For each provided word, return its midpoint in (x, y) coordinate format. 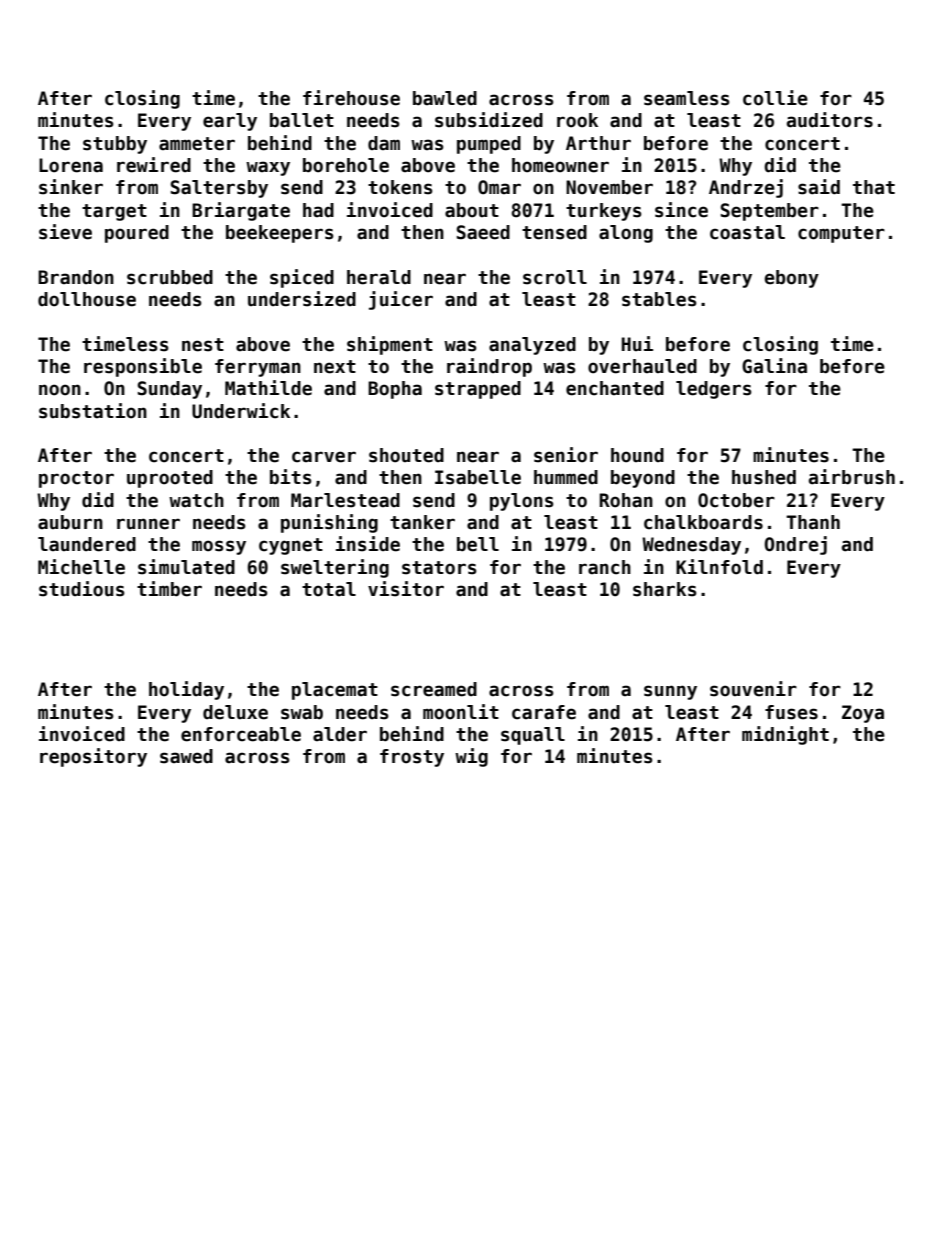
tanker (422, 522)
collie (775, 98)
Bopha (395, 390)
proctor (76, 479)
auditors (830, 120)
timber (169, 589)
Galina (774, 366)
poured (137, 234)
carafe (544, 712)
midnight (785, 735)
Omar (499, 187)
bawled (445, 98)
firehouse (351, 98)
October (736, 500)
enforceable (241, 734)
